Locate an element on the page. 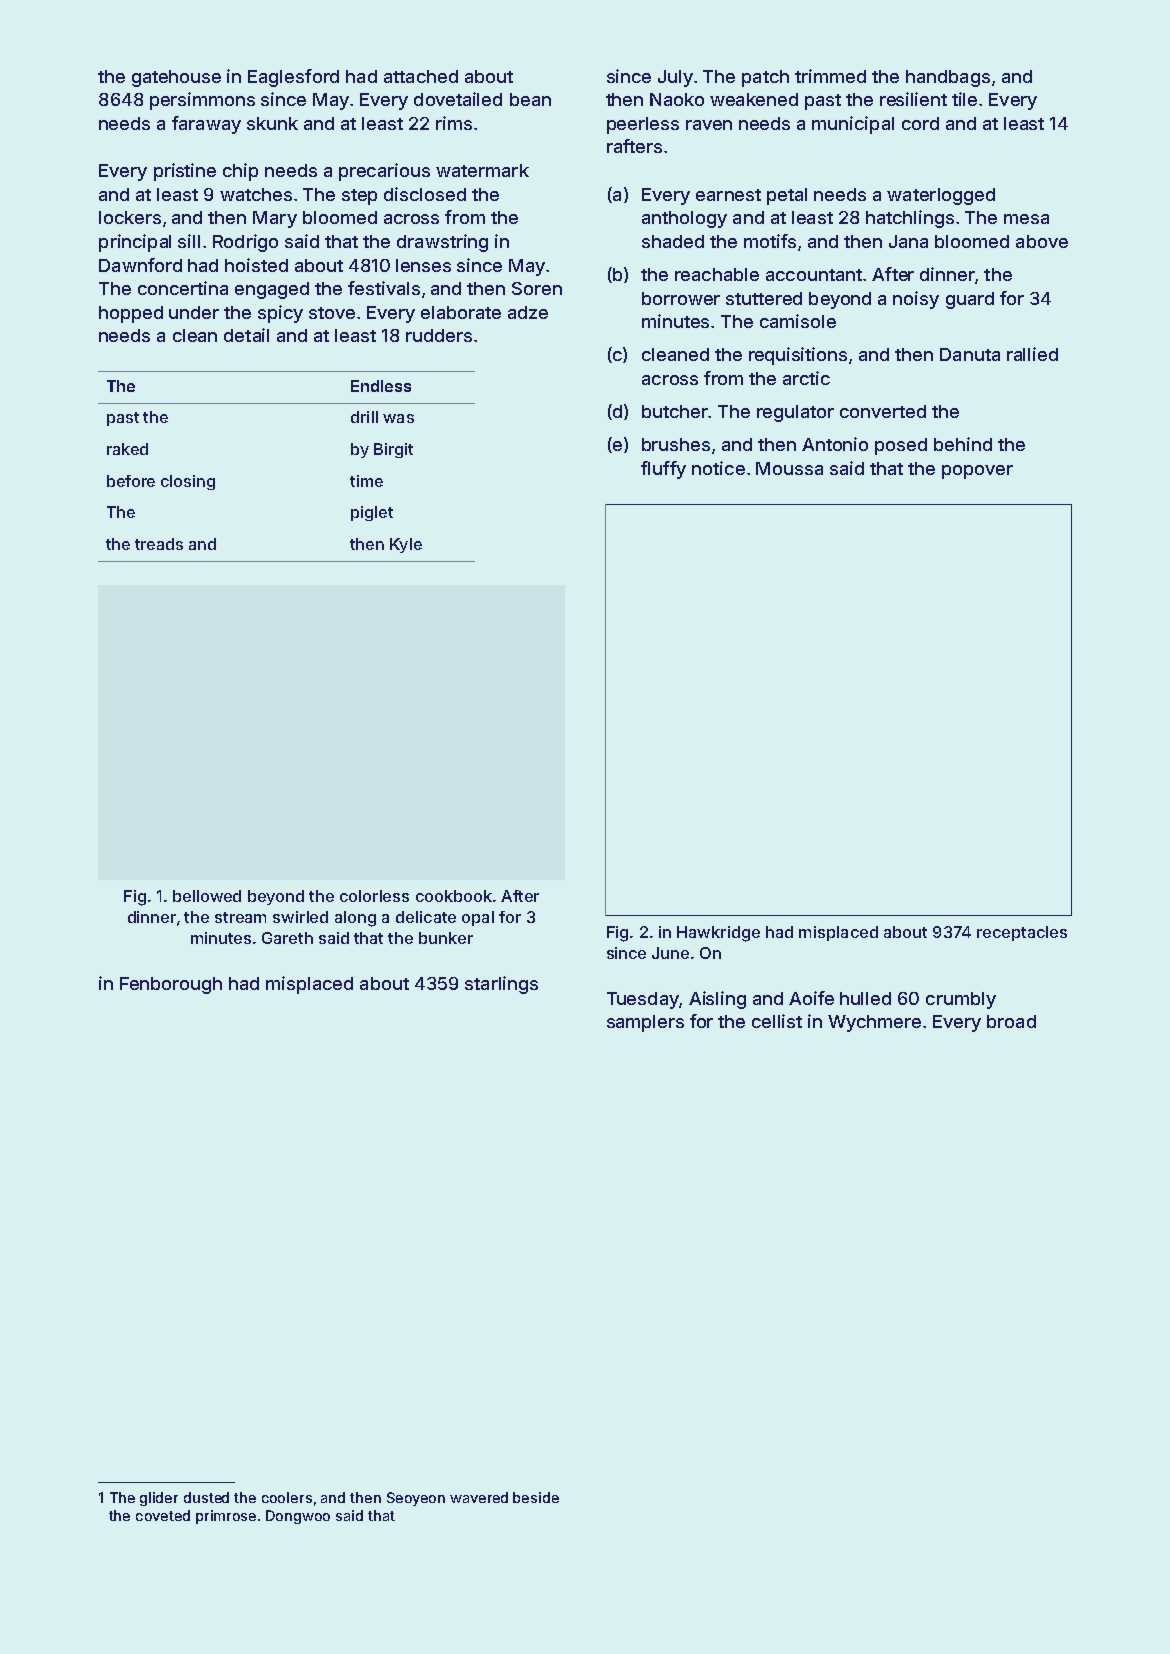  Aisling is located at coordinates (717, 1000).
